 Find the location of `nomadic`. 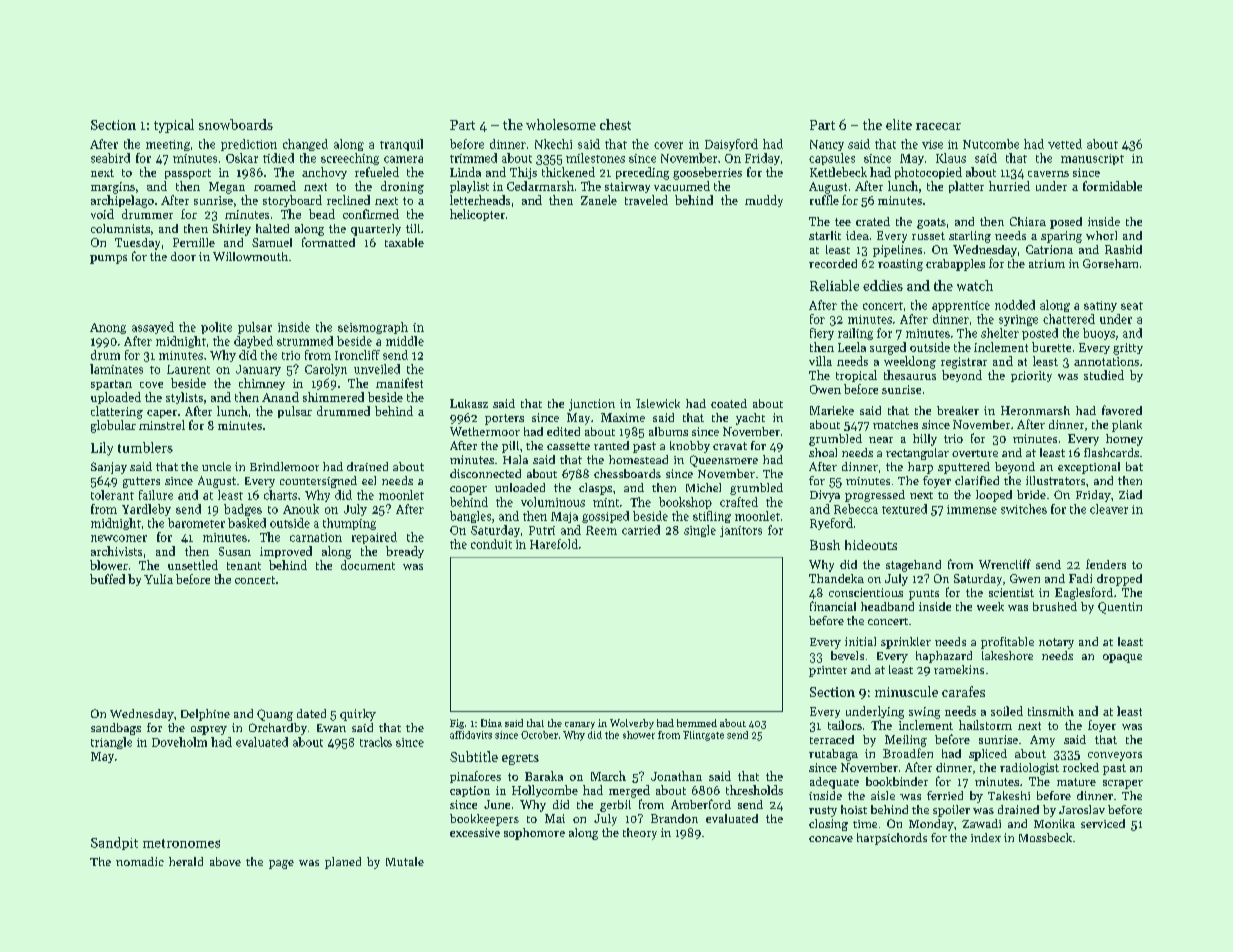

nomadic is located at coordinates (140, 861).
